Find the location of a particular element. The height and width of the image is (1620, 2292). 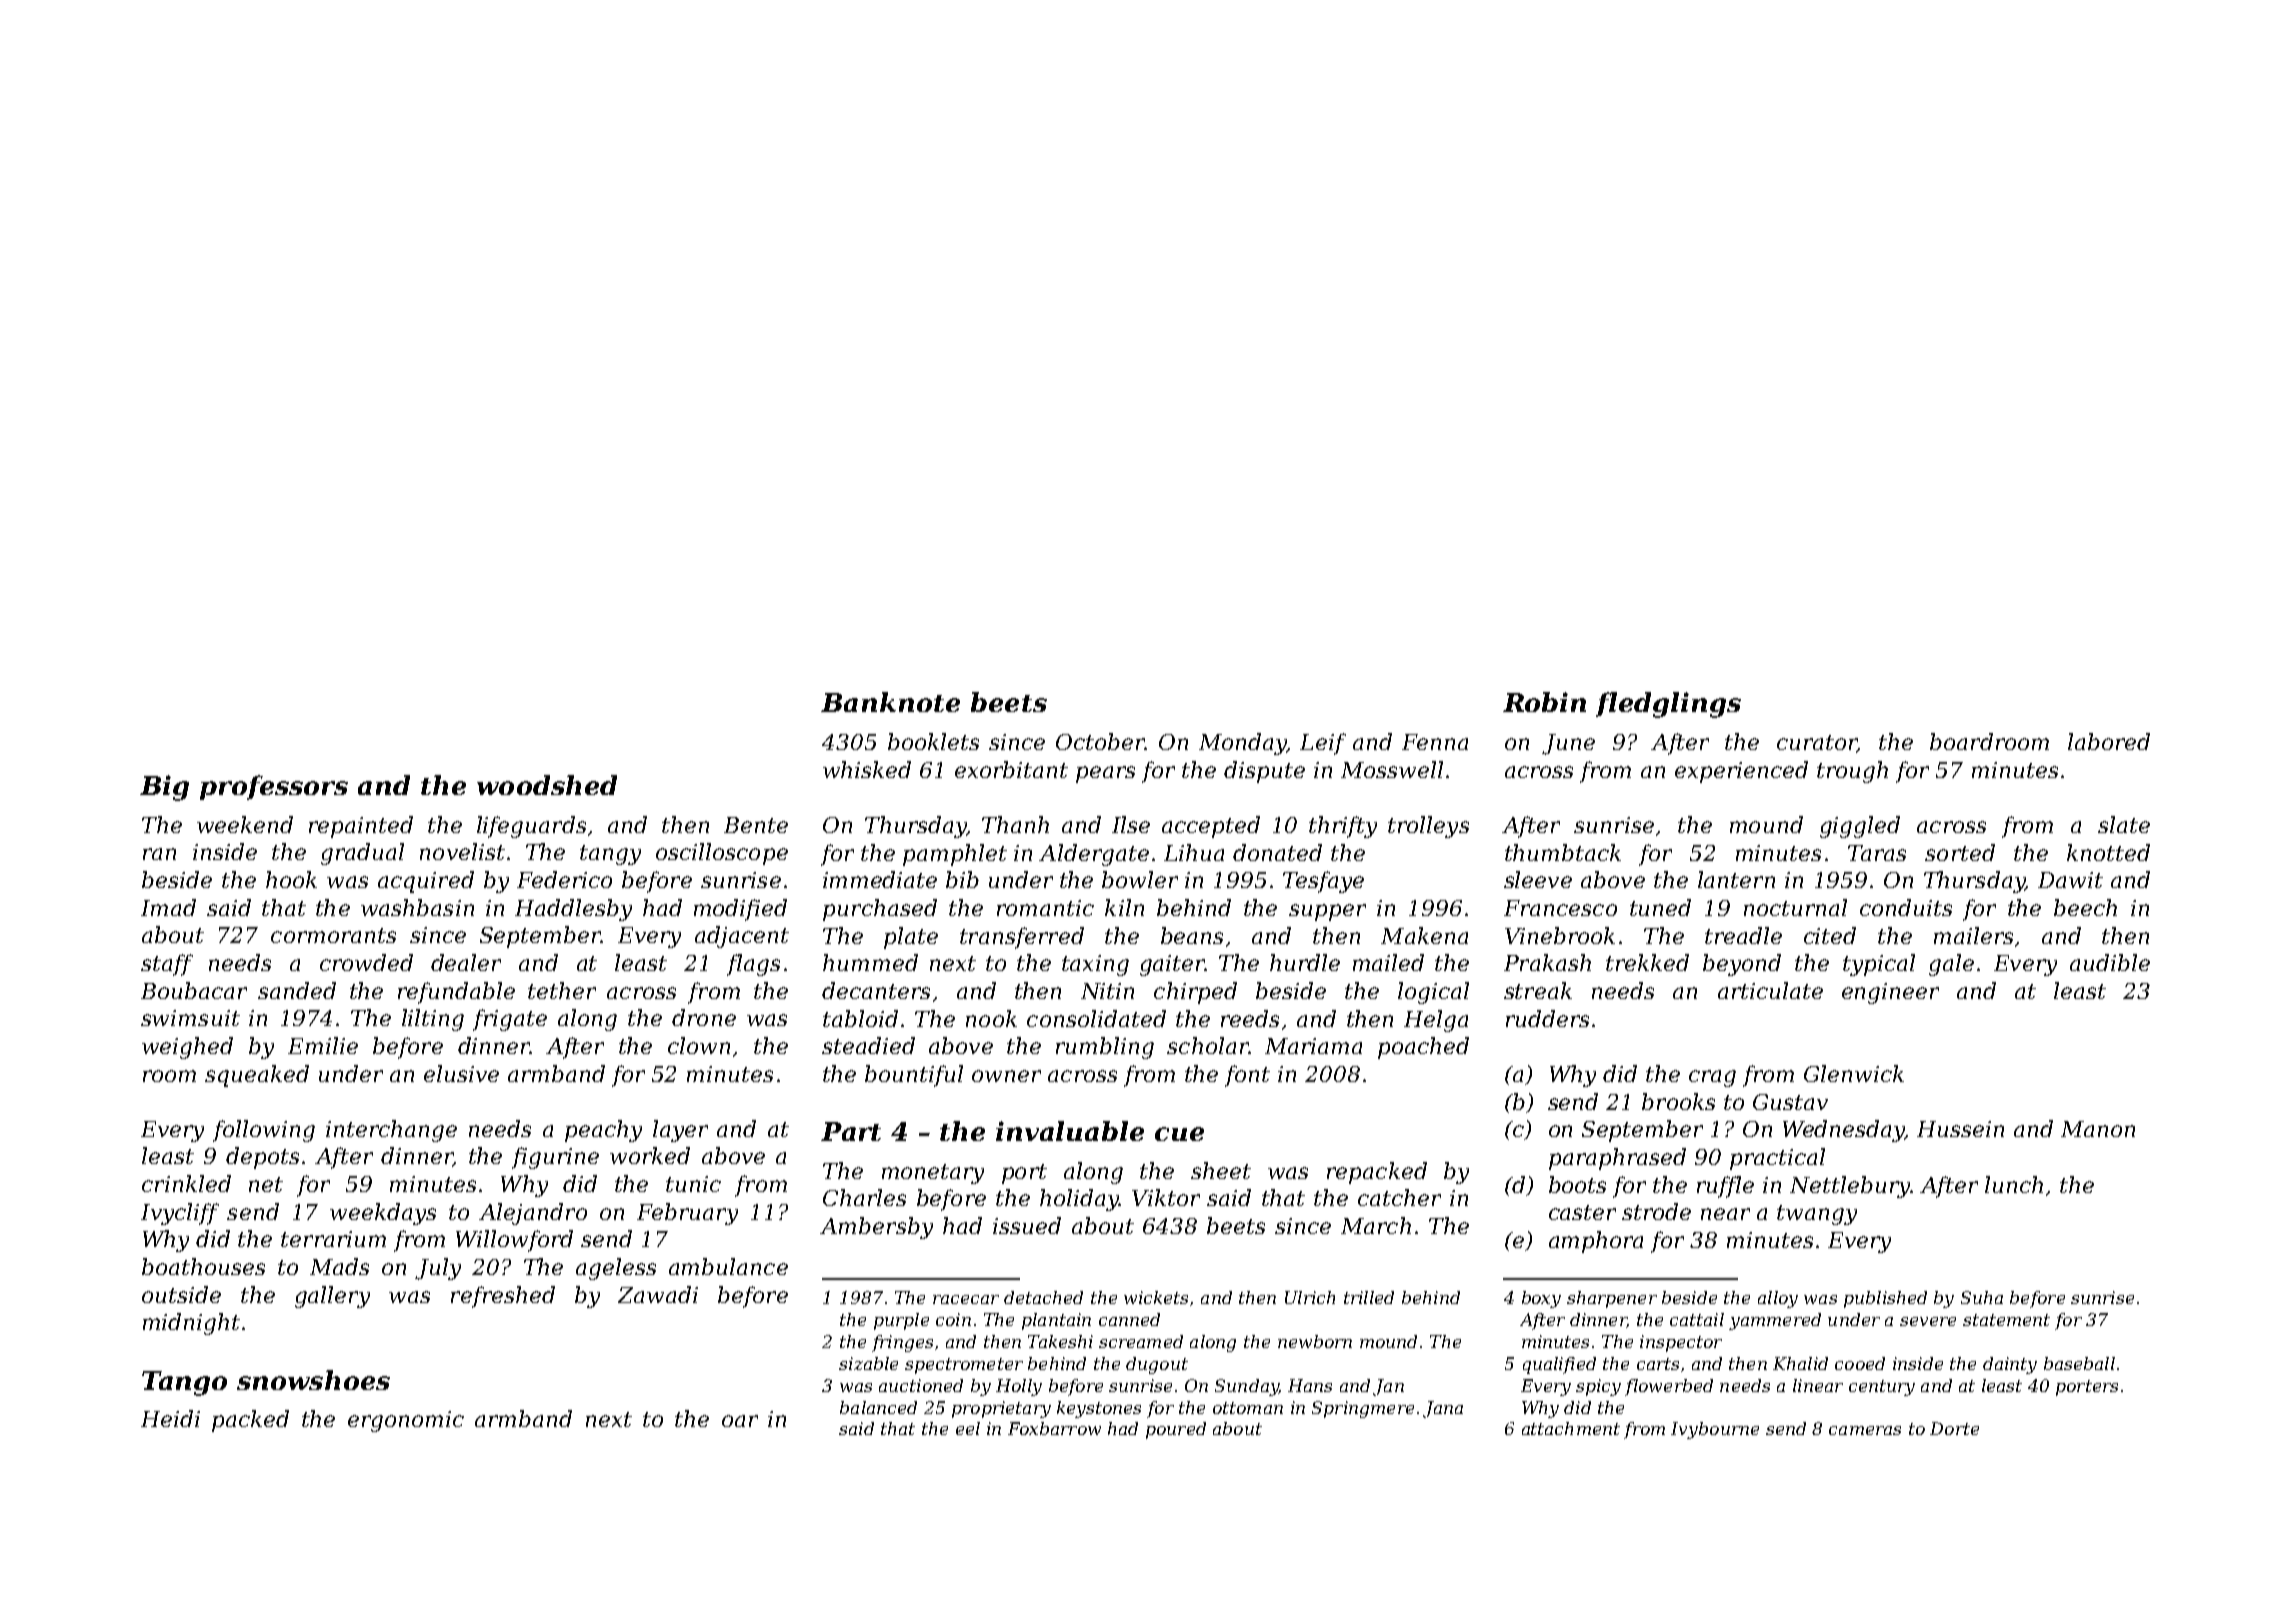

clown is located at coordinates (699, 1045).
